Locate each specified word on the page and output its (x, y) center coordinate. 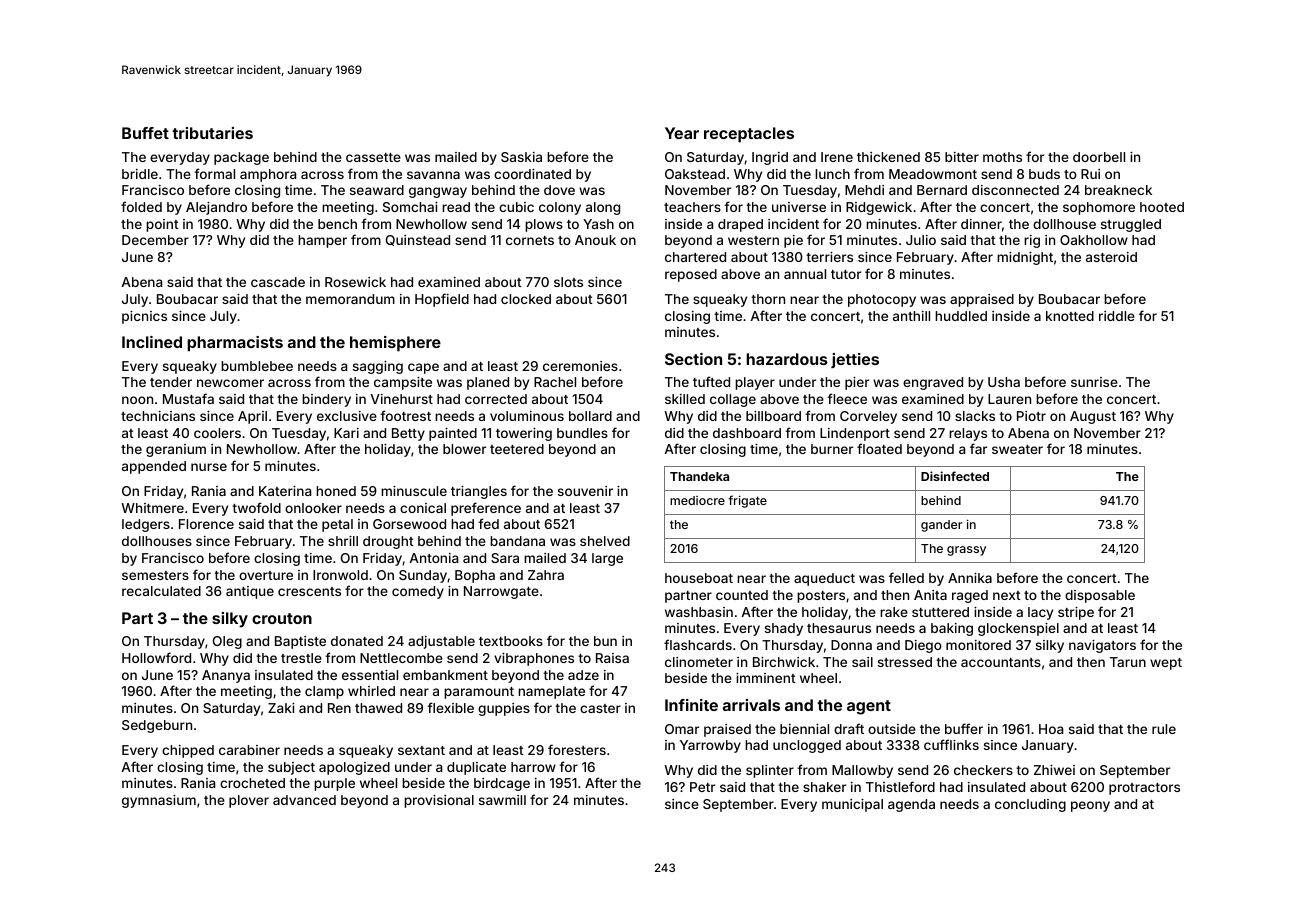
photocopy (882, 300)
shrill (343, 541)
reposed (691, 275)
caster (600, 708)
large (607, 559)
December (155, 240)
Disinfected (955, 476)
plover (249, 801)
